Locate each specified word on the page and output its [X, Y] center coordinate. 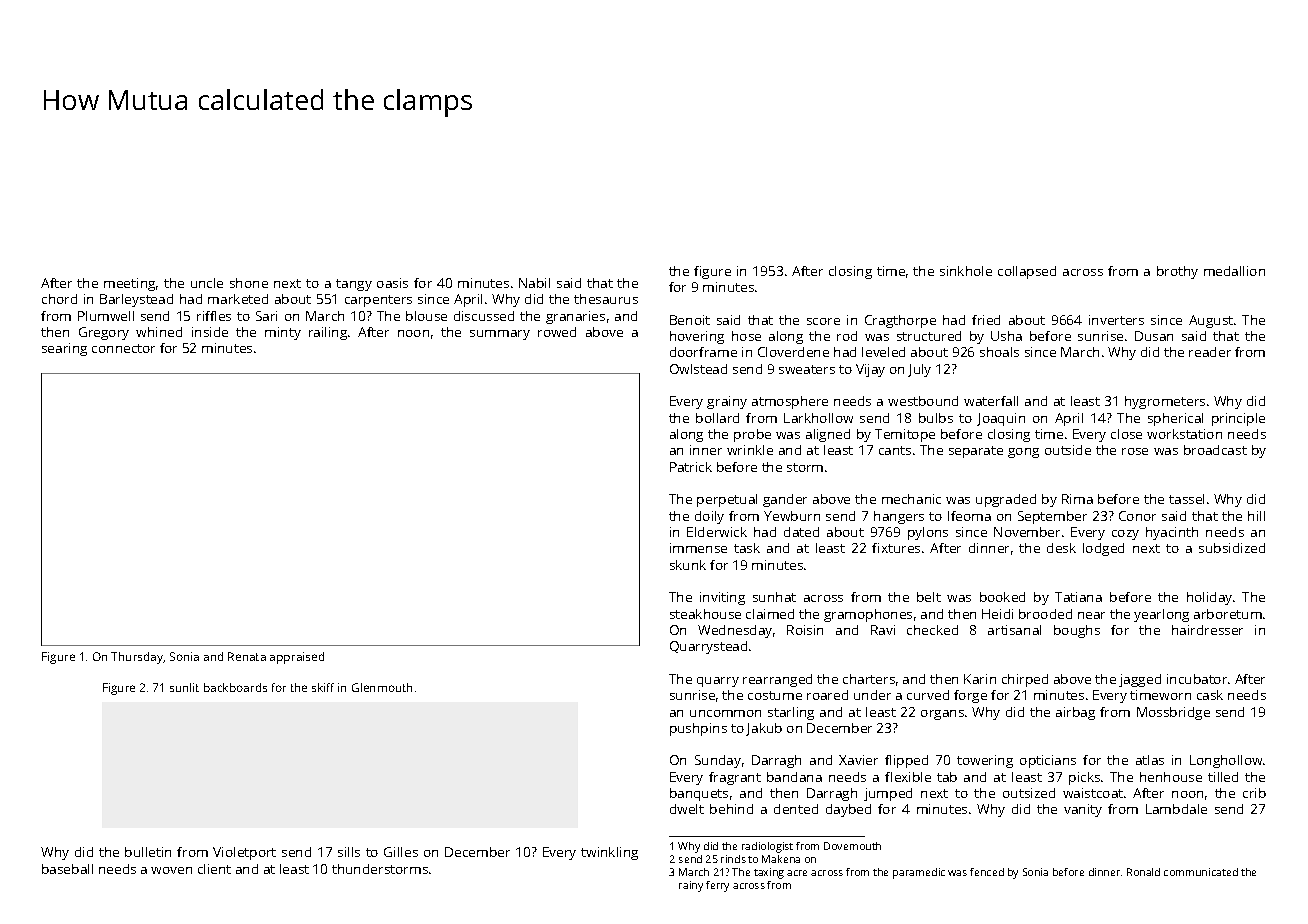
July [919, 370]
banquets [699, 794]
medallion [1234, 271]
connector [123, 348]
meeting [129, 284]
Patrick [691, 467]
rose [1135, 451]
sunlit [184, 687]
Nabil [534, 283]
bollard [717, 418]
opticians [1048, 761]
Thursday [137, 658]
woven [171, 870]
